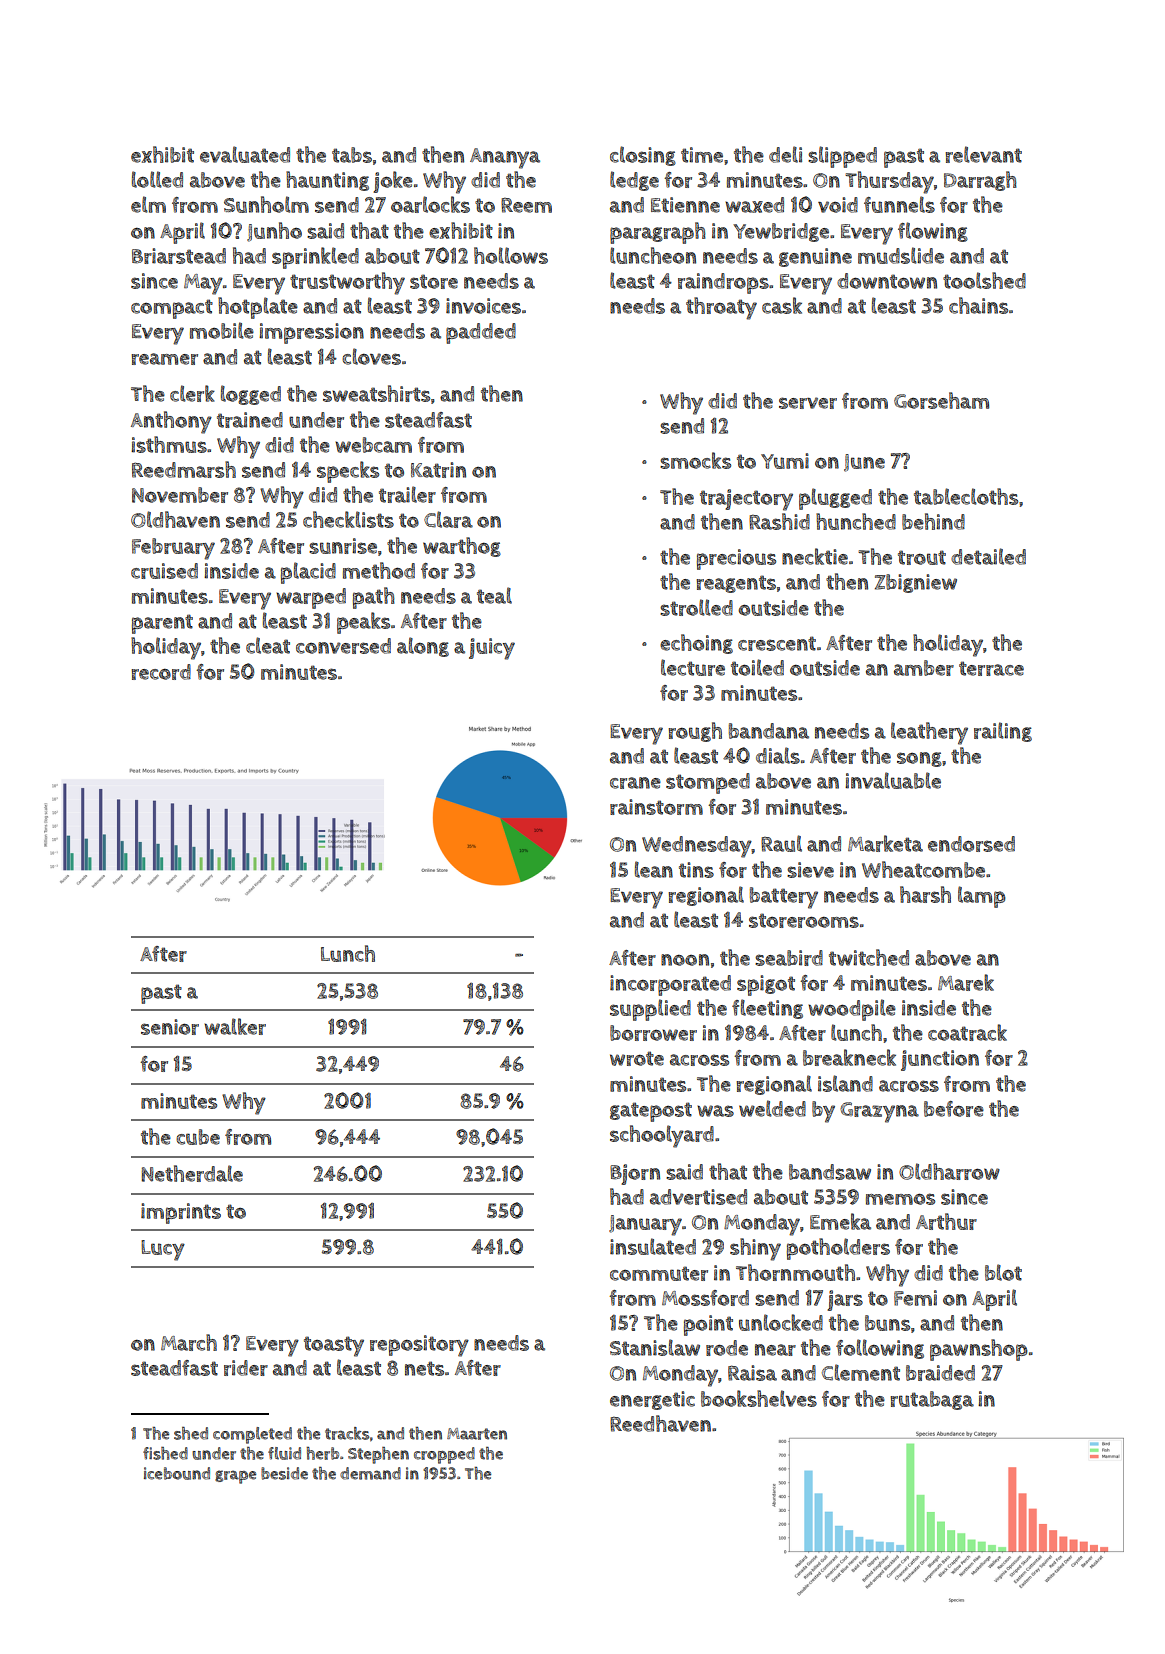 This screenshot has width=1165, height=1654. Describe the element at coordinates (778, 755) in the screenshot. I see `dials` at that location.
